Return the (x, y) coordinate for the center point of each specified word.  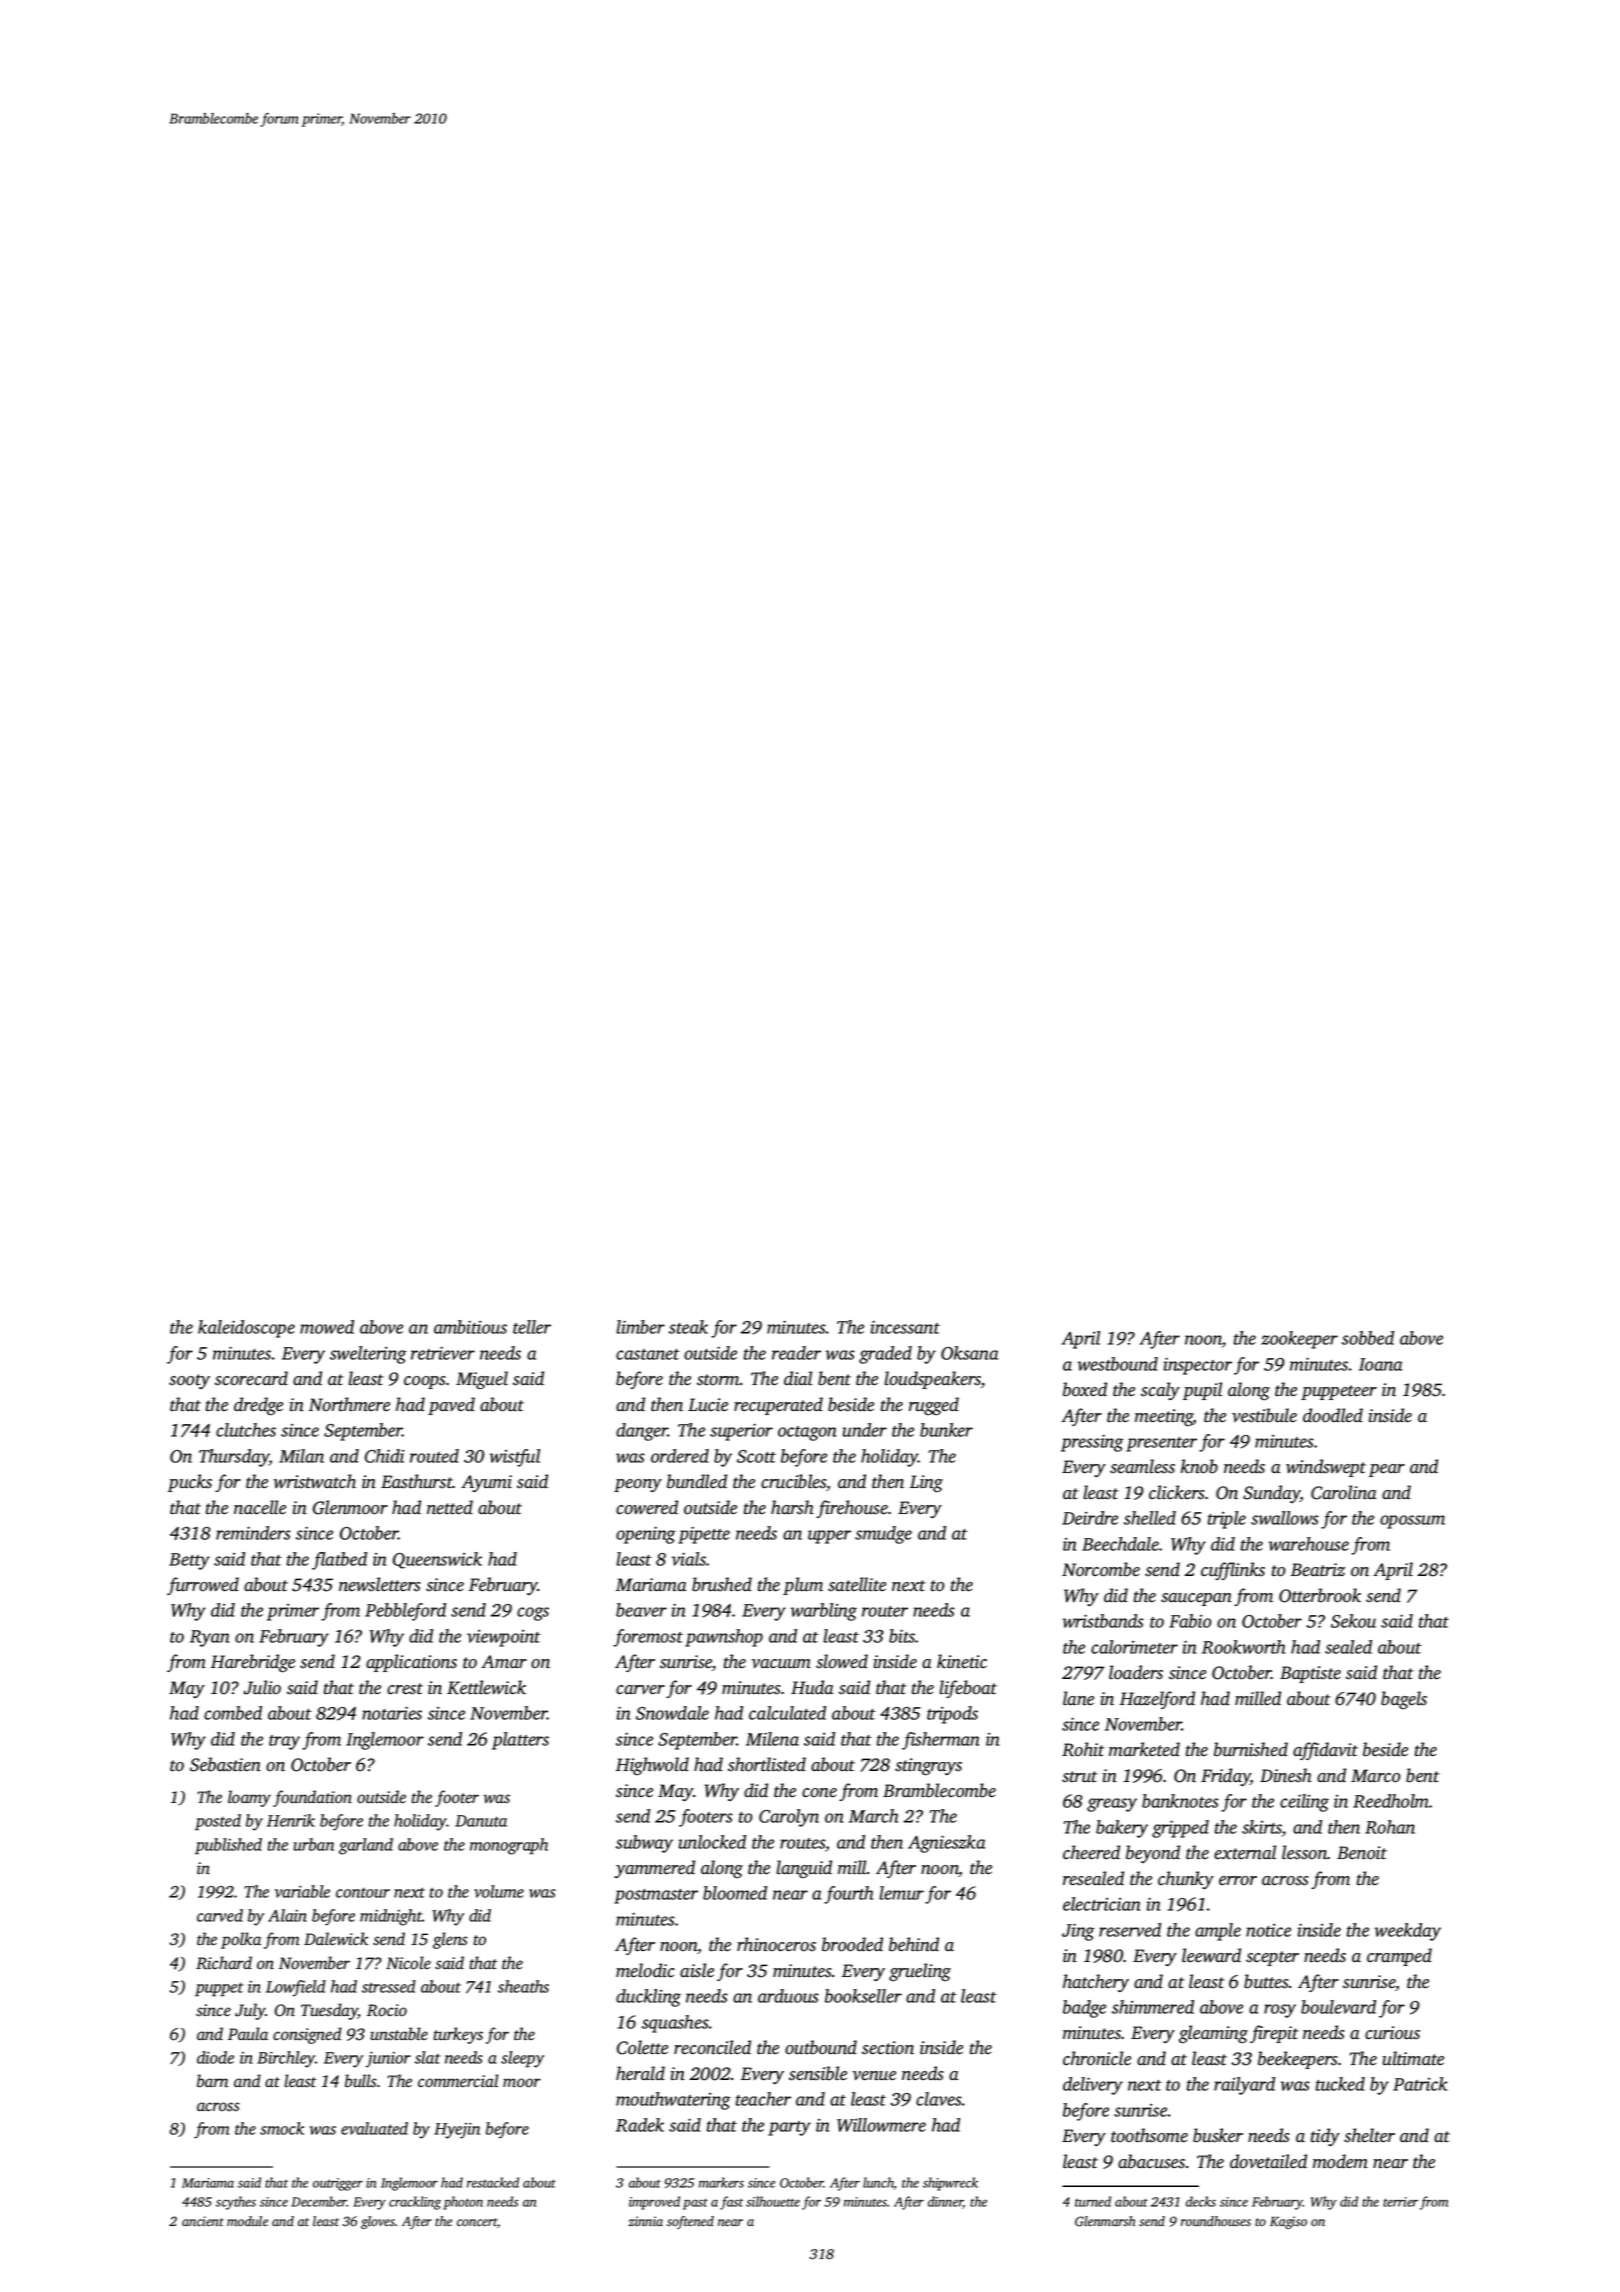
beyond (1153, 1854)
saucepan (1196, 1599)
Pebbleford (405, 1612)
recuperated (778, 1406)
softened (690, 2222)
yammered (654, 1869)
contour (363, 1893)
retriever (443, 1353)
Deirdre (1090, 1518)
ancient (203, 2221)
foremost (648, 1638)
